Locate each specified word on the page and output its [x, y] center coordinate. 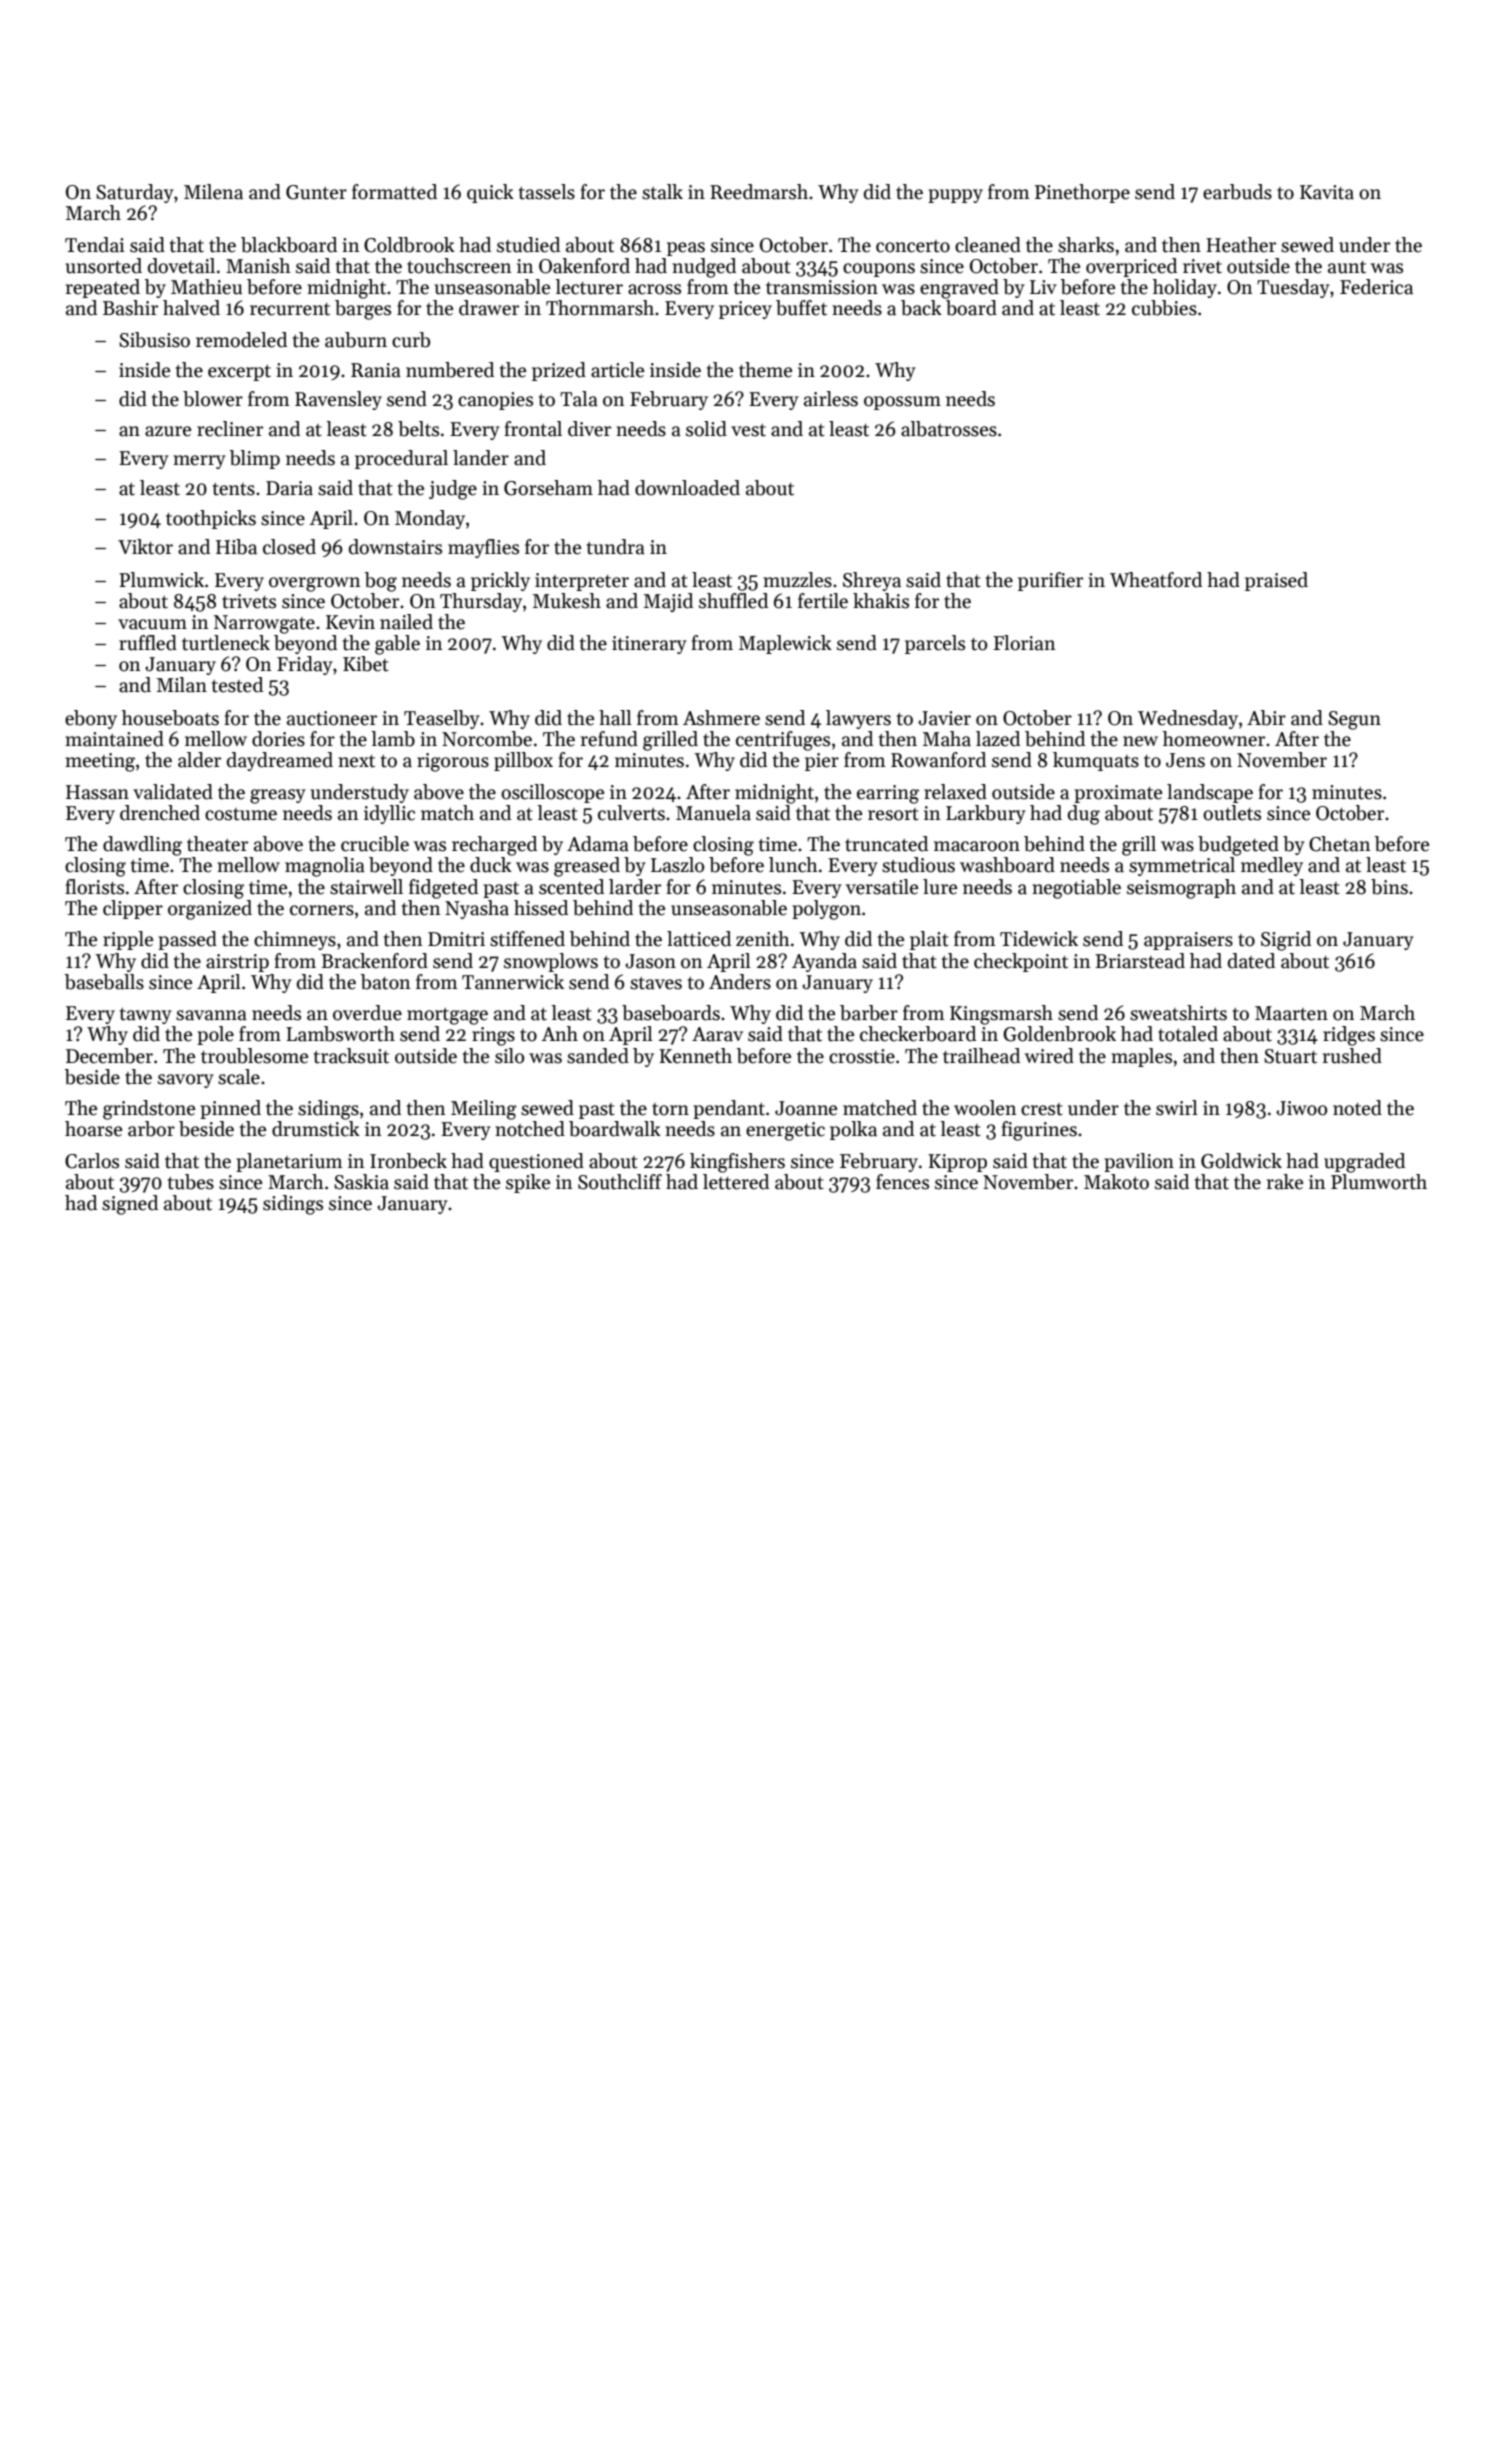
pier [822, 762]
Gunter [316, 192]
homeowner [1214, 739]
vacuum [152, 624]
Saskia [361, 1182]
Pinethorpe [1082, 193]
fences [902, 1182]
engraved [959, 289]
